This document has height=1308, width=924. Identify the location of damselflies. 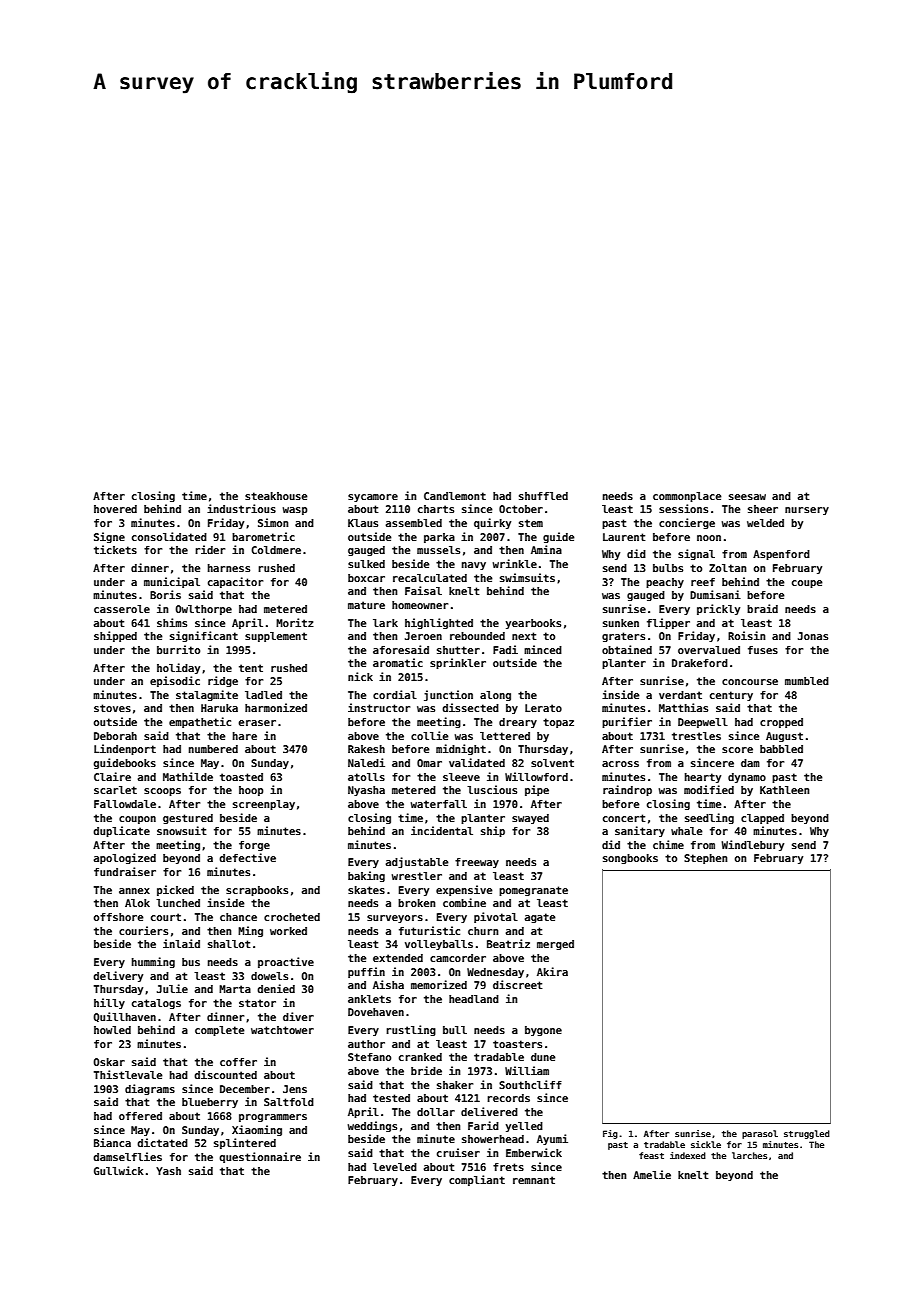
(127, 1156).
